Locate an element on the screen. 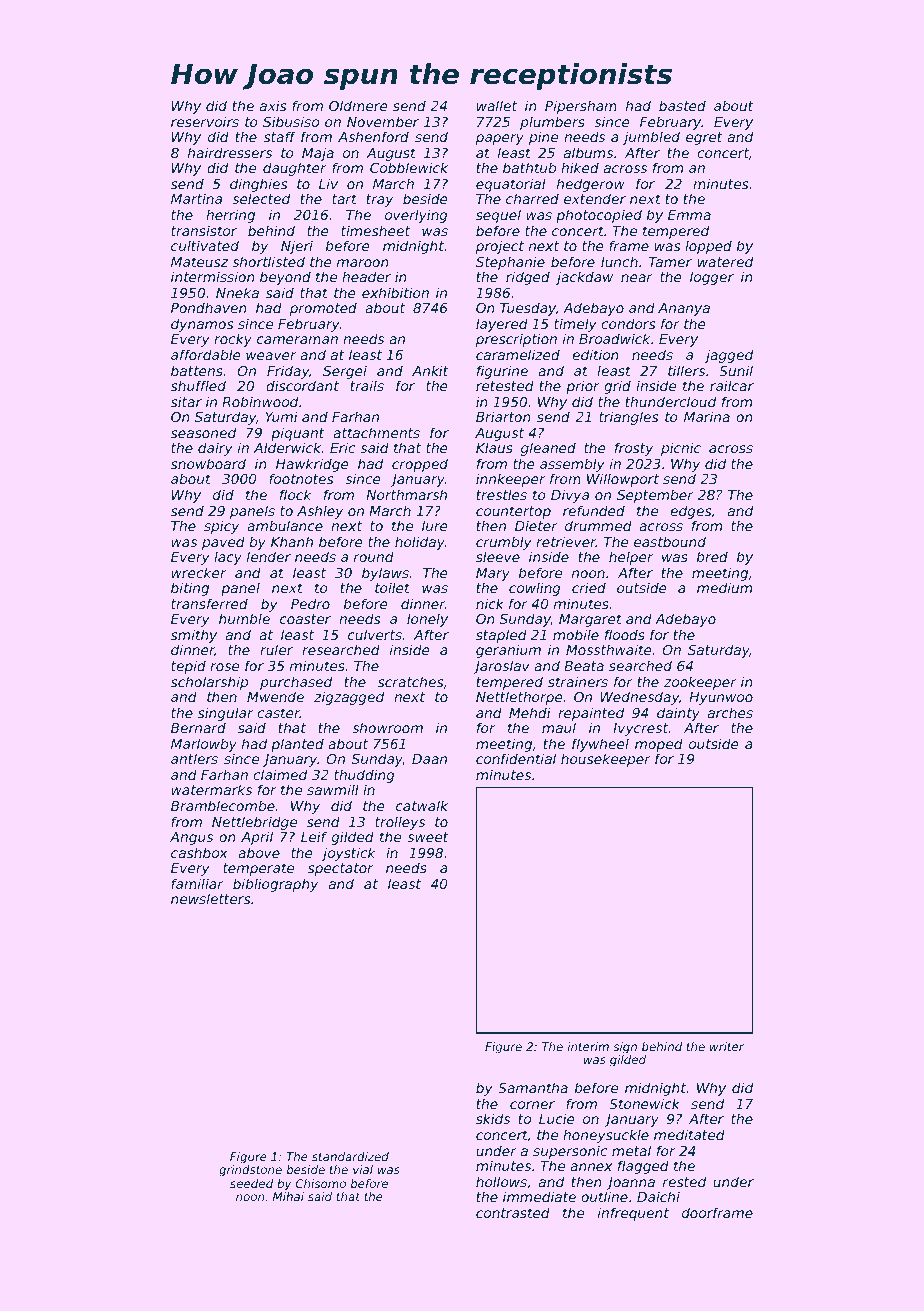  axis is located at coordinates (273, 105).
